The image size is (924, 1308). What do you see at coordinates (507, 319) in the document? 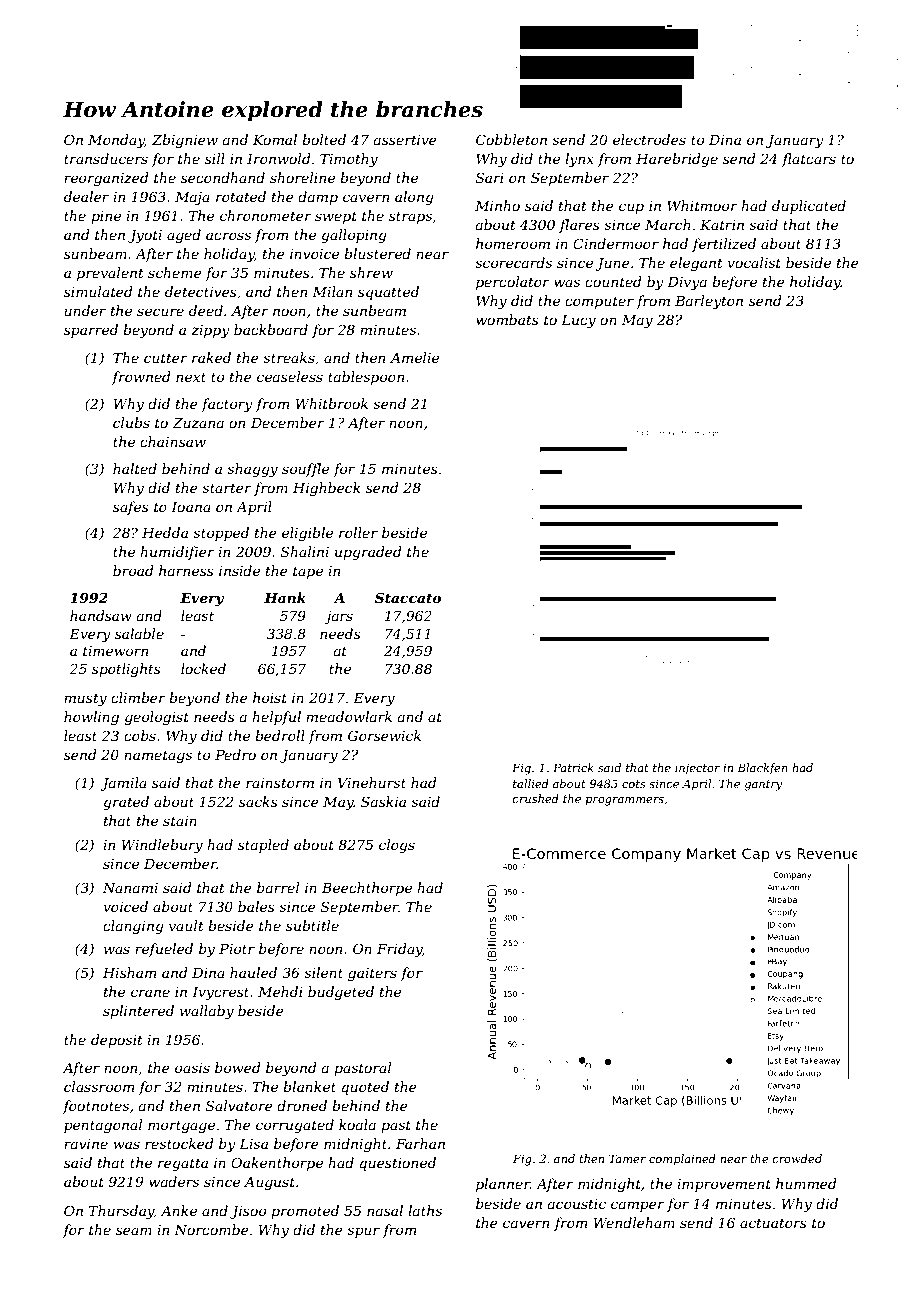
I see `wombats` at bounding box center [507, 319].
